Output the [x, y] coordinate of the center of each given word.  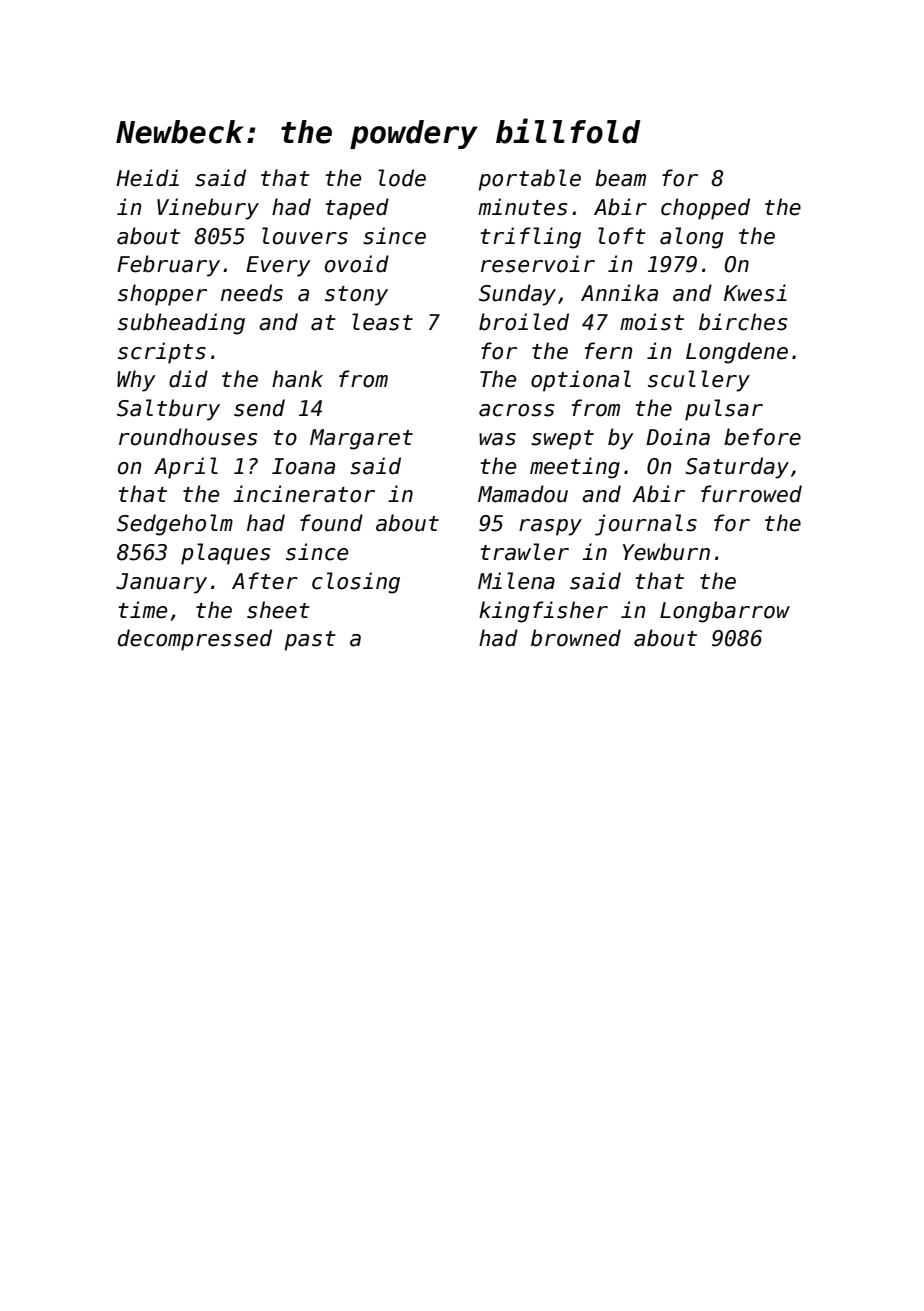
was [497, 439]
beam [620, 178]
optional [581, 381]
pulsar [724, 410]
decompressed [195, 640]
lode [402, 178]
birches [743, 322]
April [186, 468]
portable [529, 180]
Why [136, 381]
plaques [225, 554]
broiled [524, 322]
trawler [524, 552]
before [762, 437]
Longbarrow [725, 612]
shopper [162, 295]
